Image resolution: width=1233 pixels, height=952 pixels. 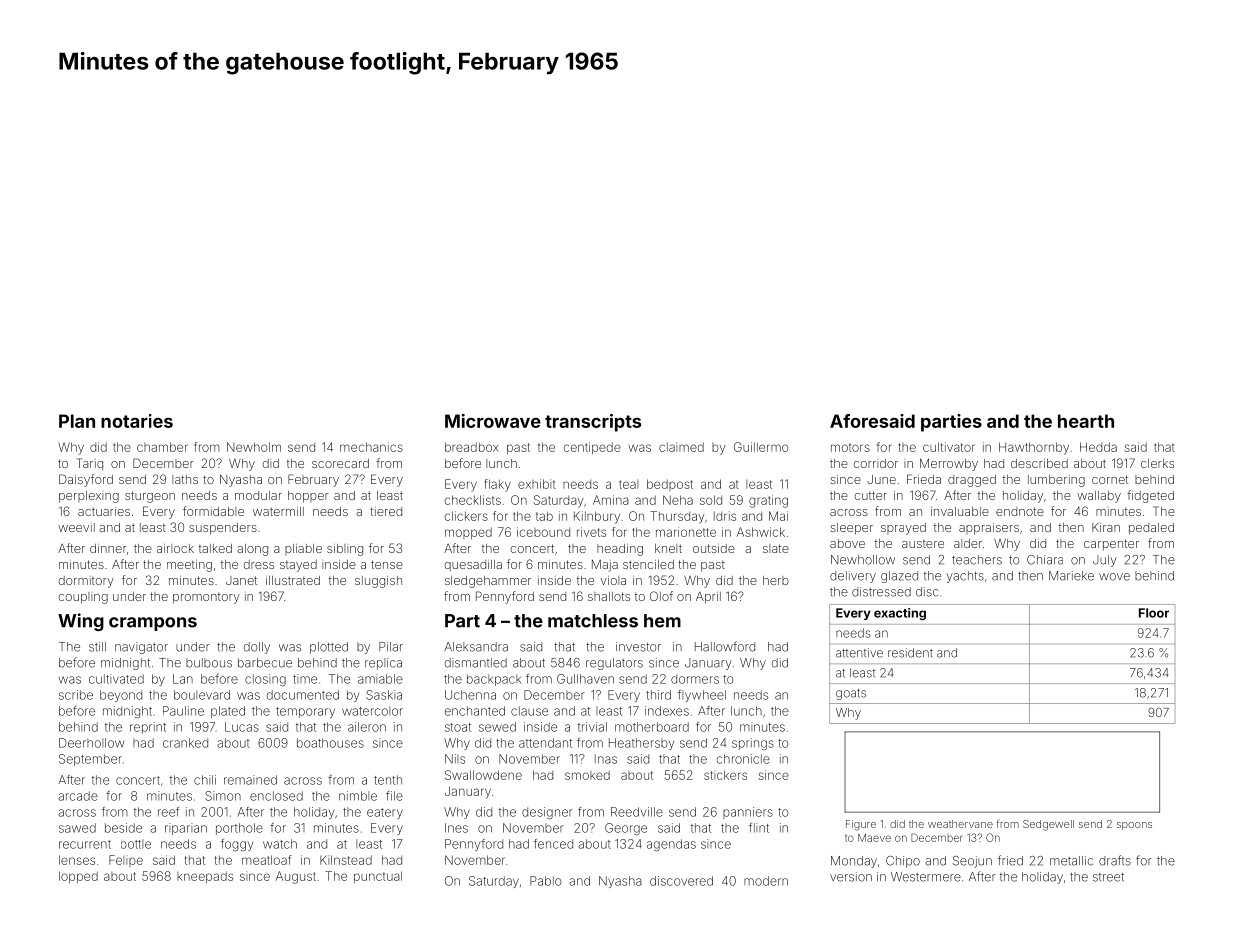 What do you see at coordinates (593, 621) in the screenshot?
I see `matchless` at bounding box center [593, 621].
